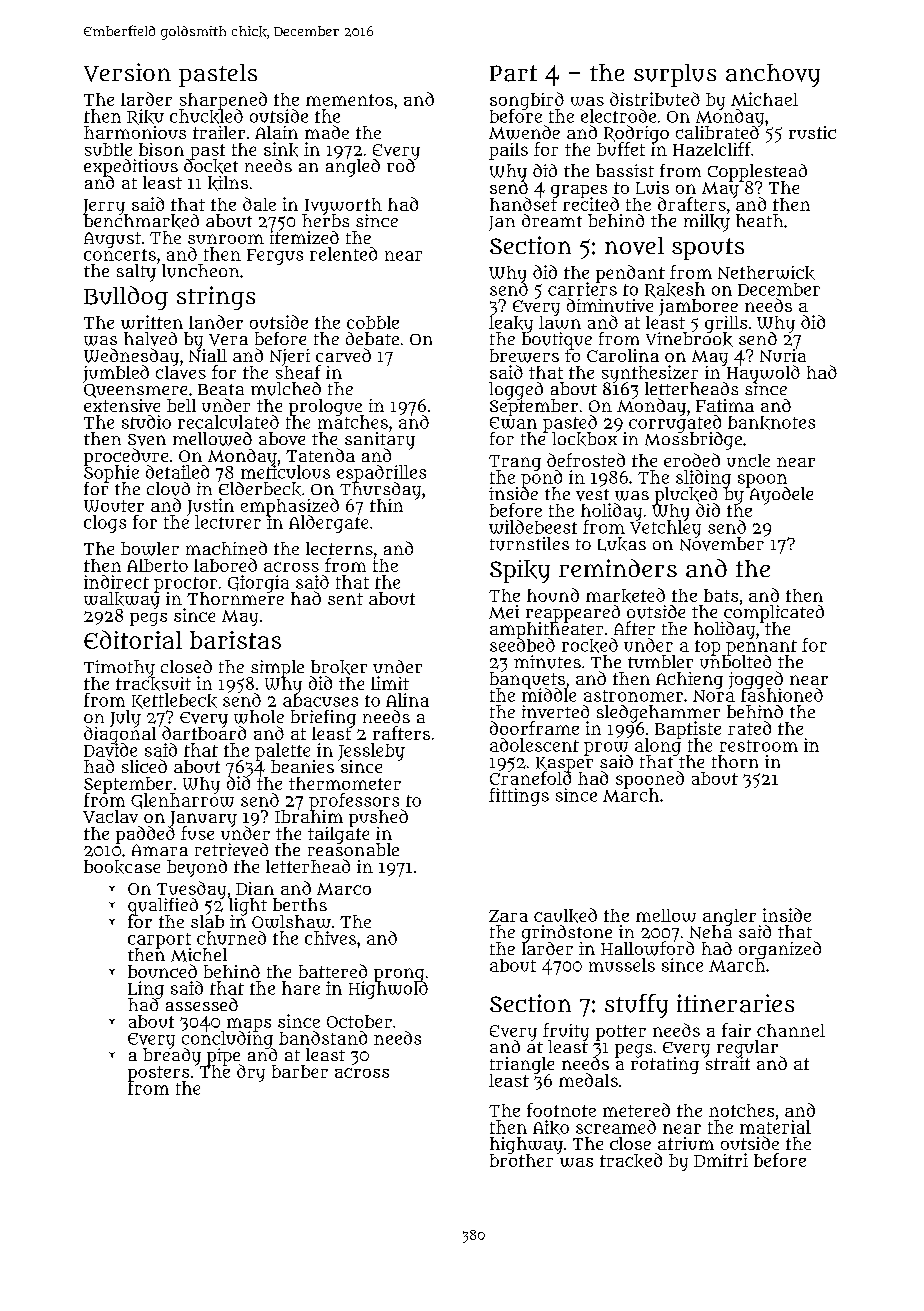 The width and height of the screenshot is (924, 1311). I want to click on dry, so click(251, 1073).
